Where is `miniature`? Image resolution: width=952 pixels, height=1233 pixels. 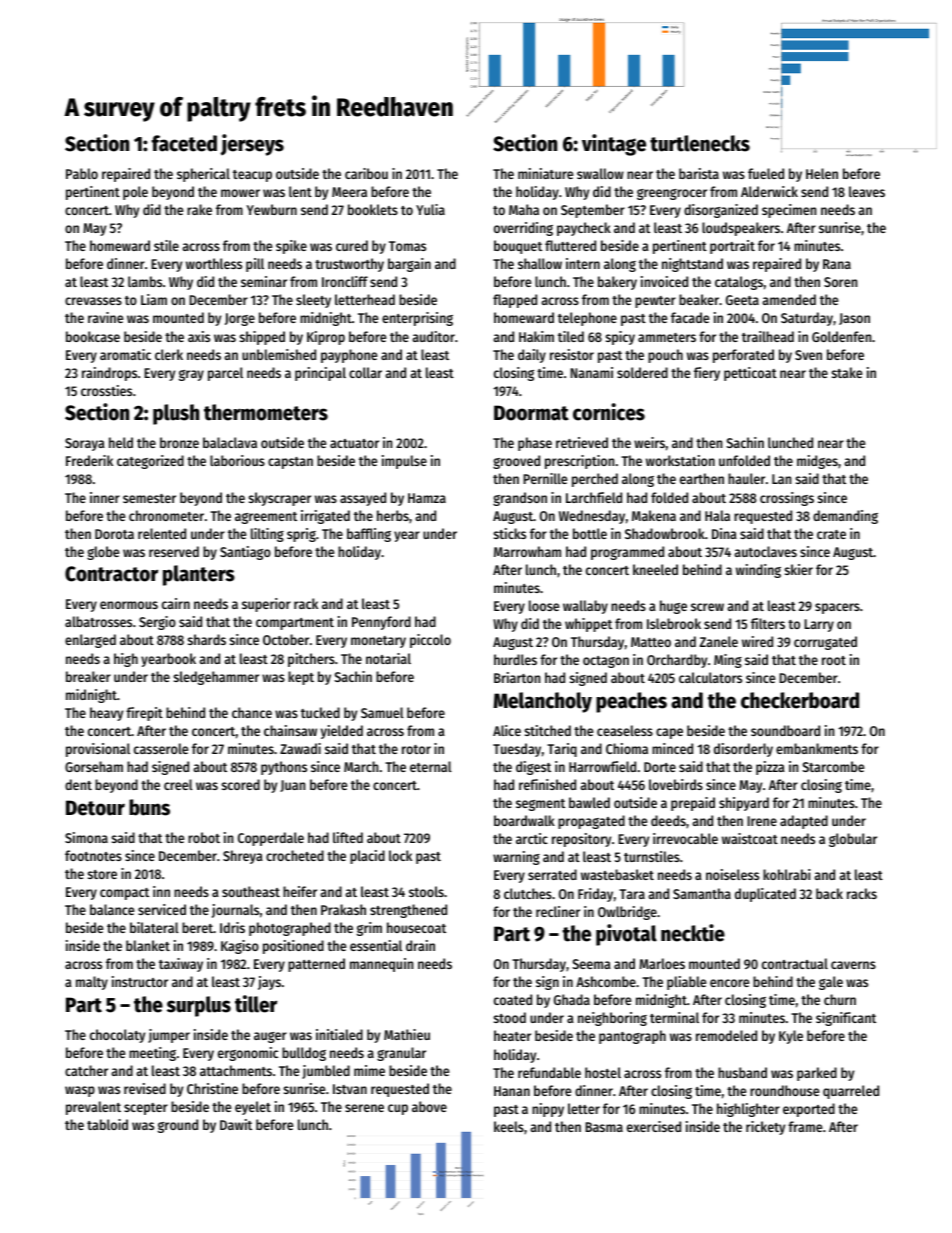
miniature is located at coordinates (545, 173).
